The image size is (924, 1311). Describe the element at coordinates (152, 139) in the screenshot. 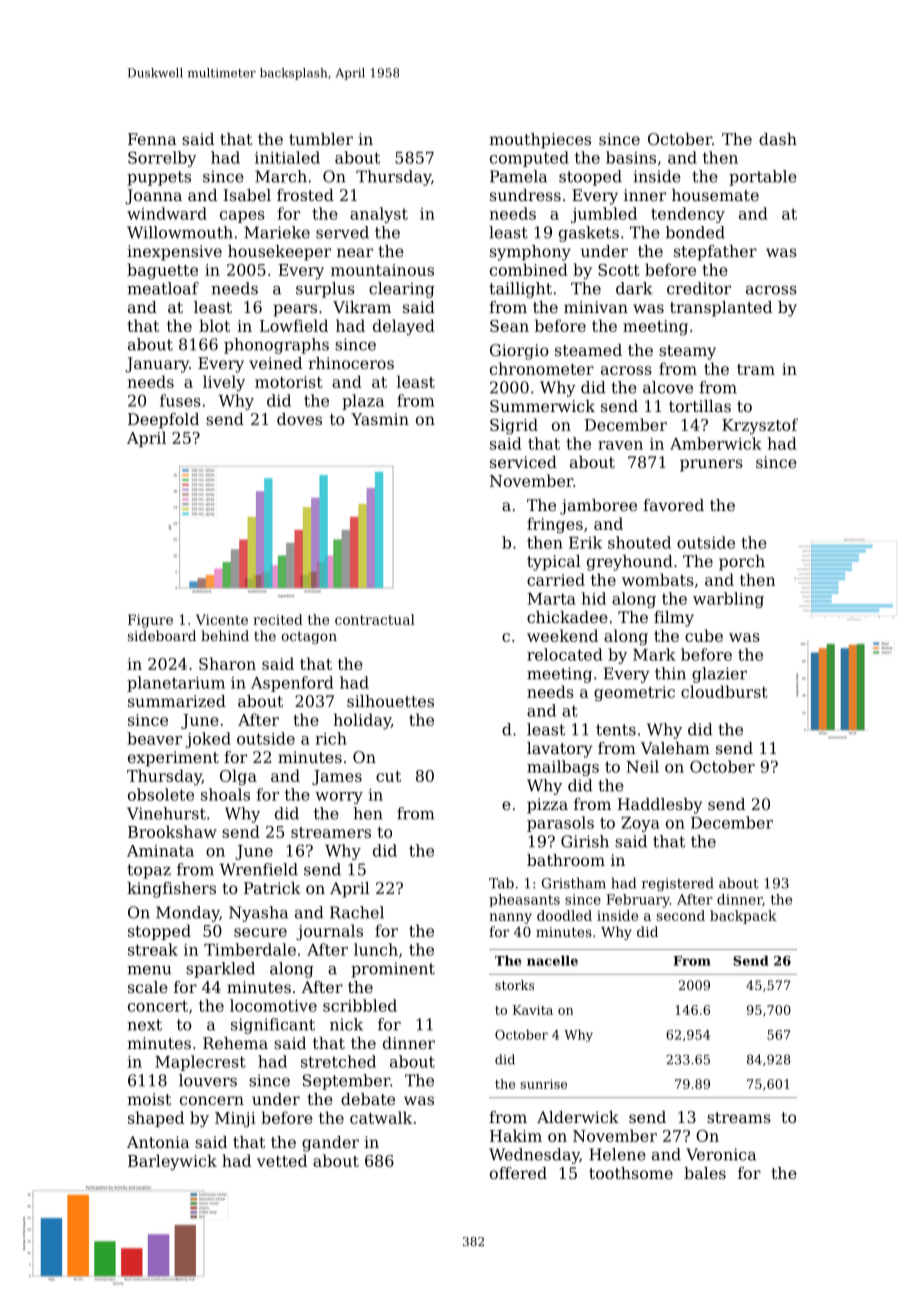

I see `Fenna` at that location.
